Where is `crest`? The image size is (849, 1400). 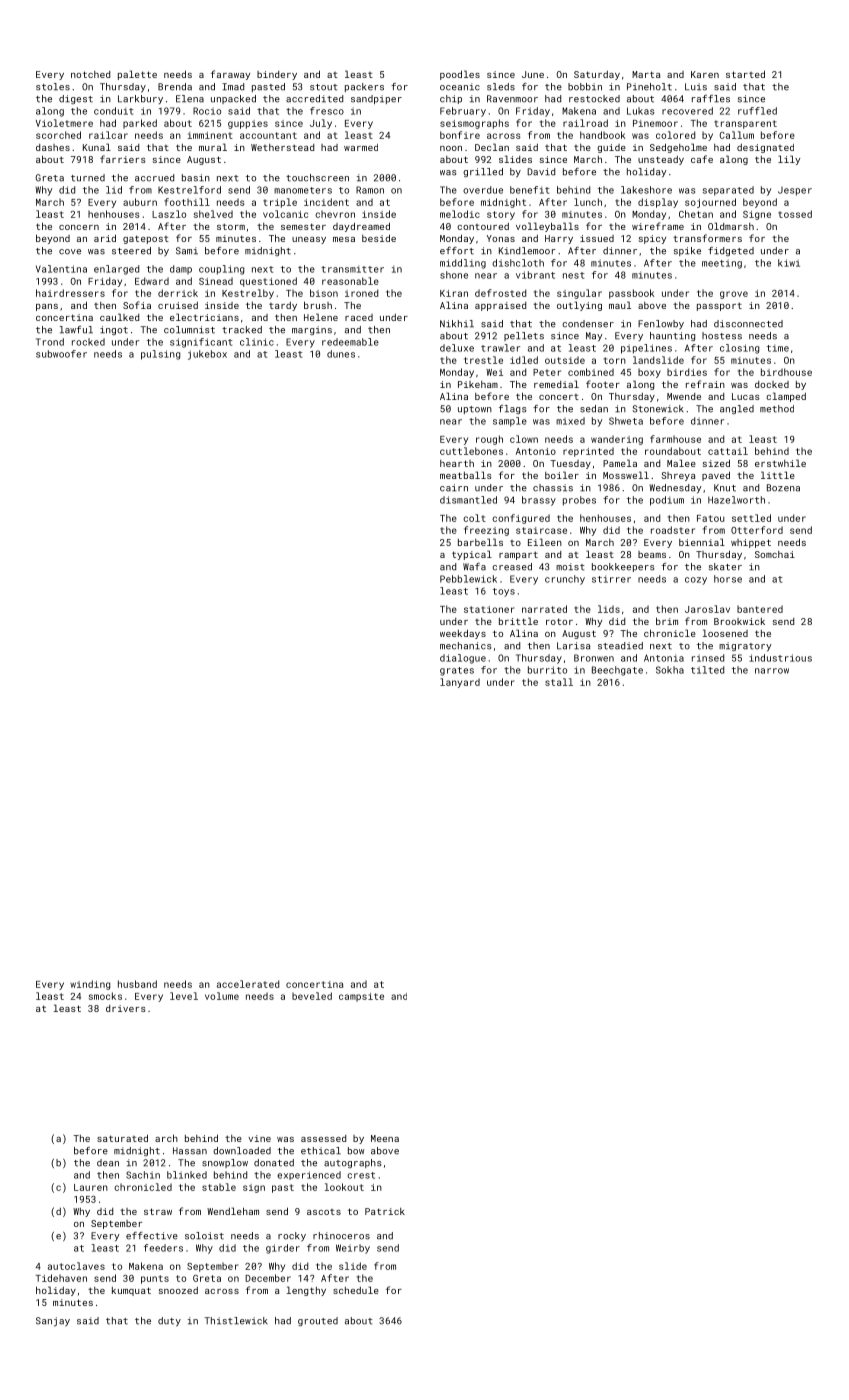 crest is located at coordinates (361, 1175).
